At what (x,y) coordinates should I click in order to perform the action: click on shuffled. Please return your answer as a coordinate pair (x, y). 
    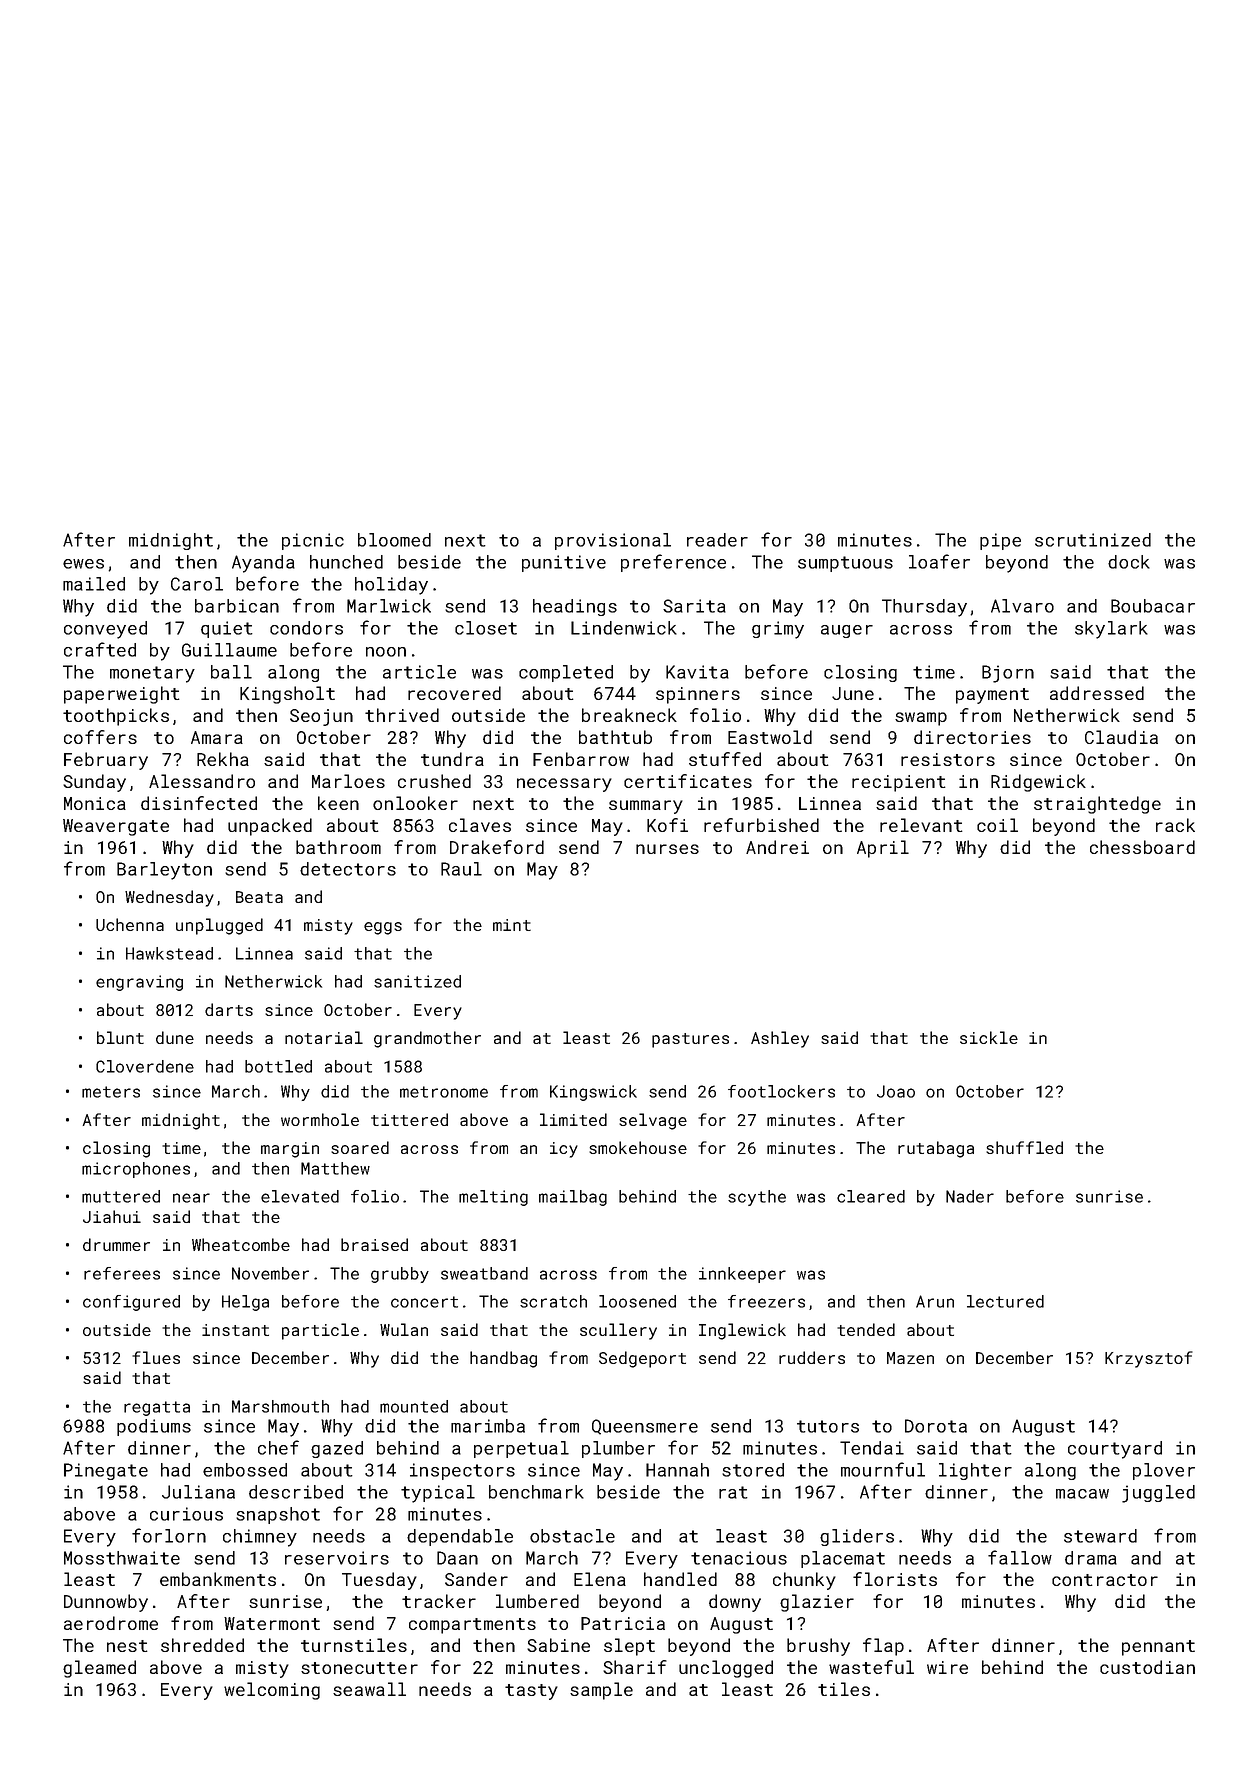
    Looking at the image, I should click on (1024, 1147).
